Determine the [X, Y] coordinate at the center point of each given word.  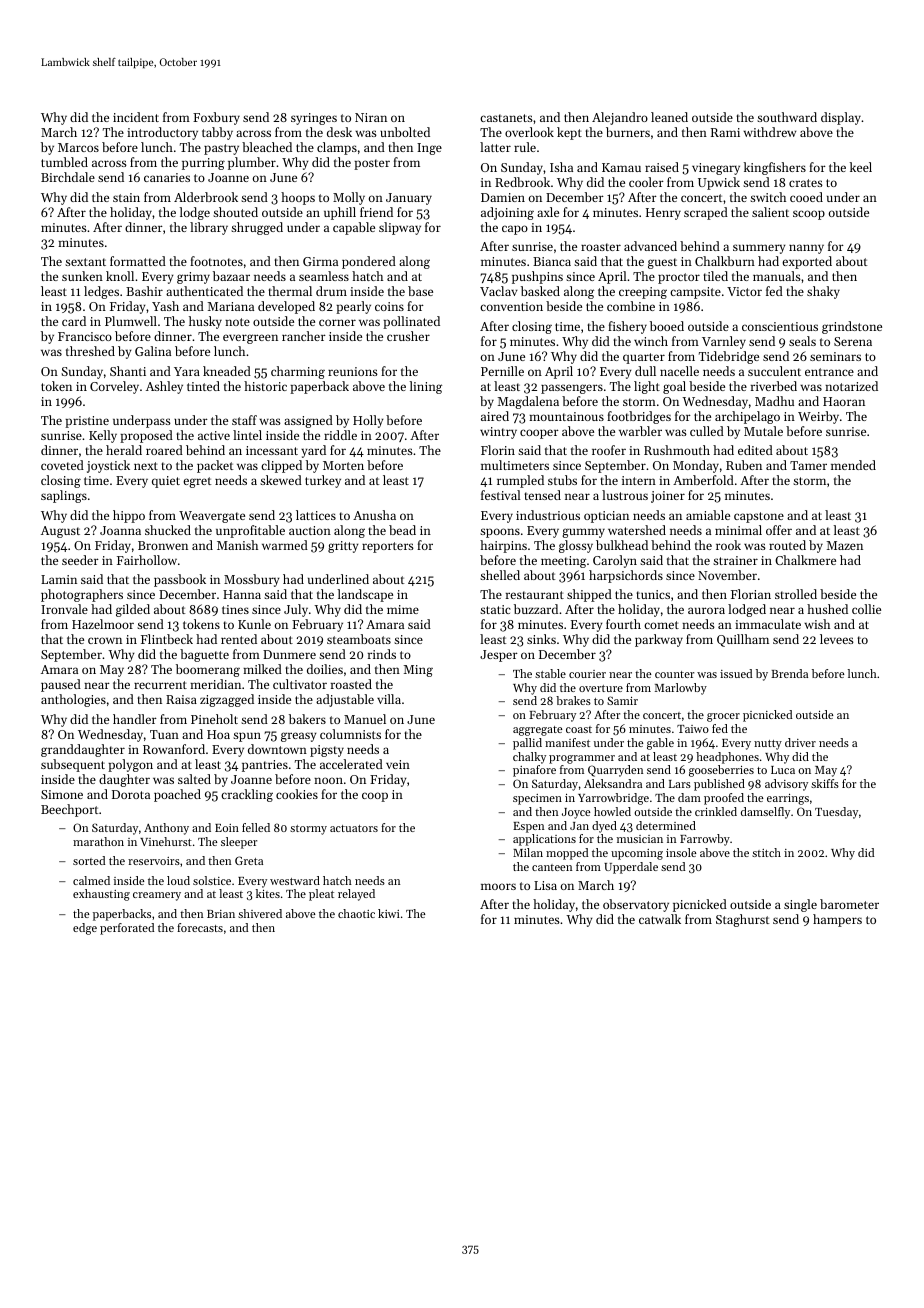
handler [135, 719]
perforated [127, 929]
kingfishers [775, 168]
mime [403, 609]
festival [501, 495]
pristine [87, 422]
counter [674, 674]
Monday [696, 466]
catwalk [660, 919]
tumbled [64, 162]
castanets [506, 118]
